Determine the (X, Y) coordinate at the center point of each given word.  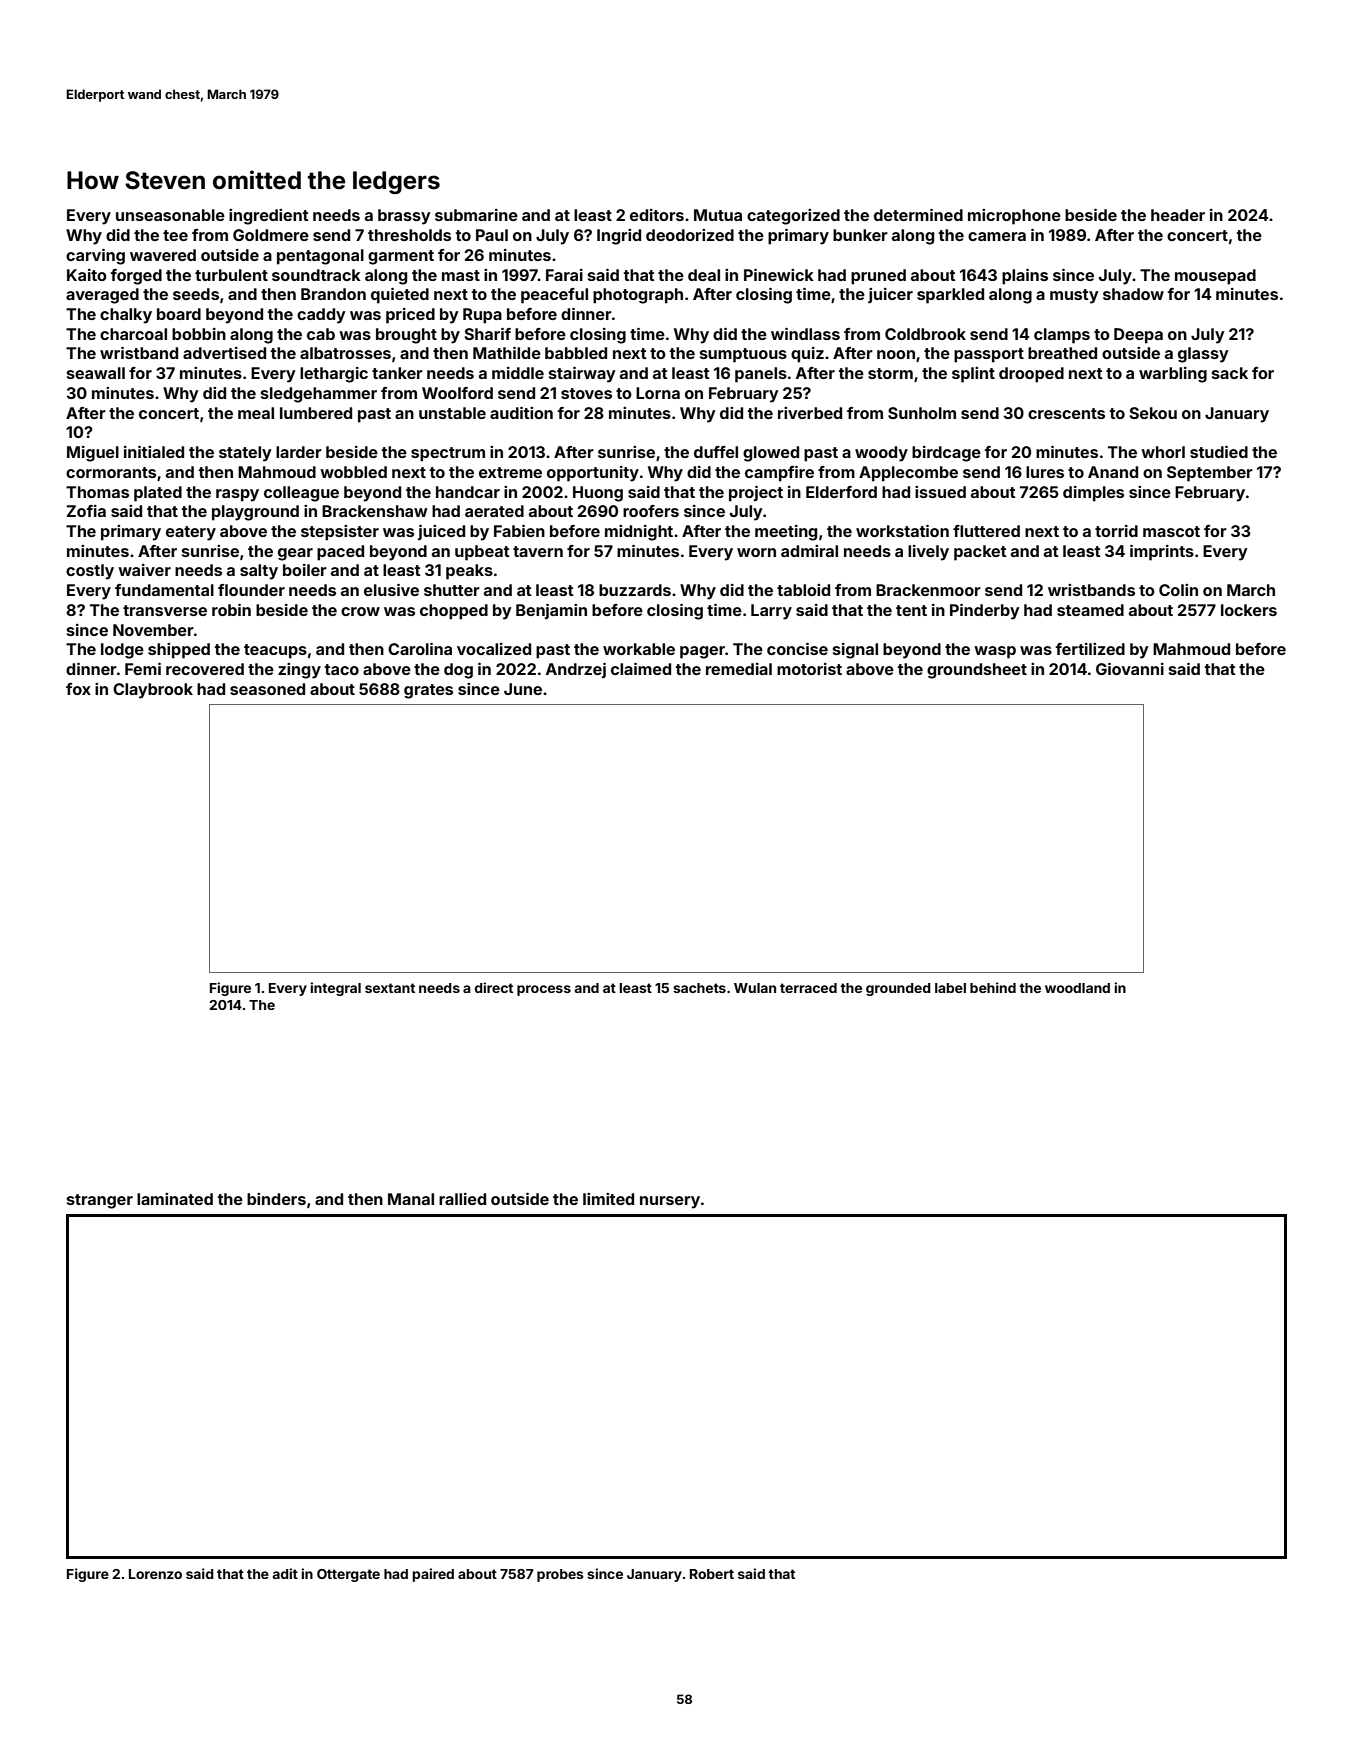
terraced (808, 988)
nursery (670, 1202)
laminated (175, 1199)
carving (95, 257)
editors (657, 215)
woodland (1077, 988)
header (1178, 215)
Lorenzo (155, 1574)
